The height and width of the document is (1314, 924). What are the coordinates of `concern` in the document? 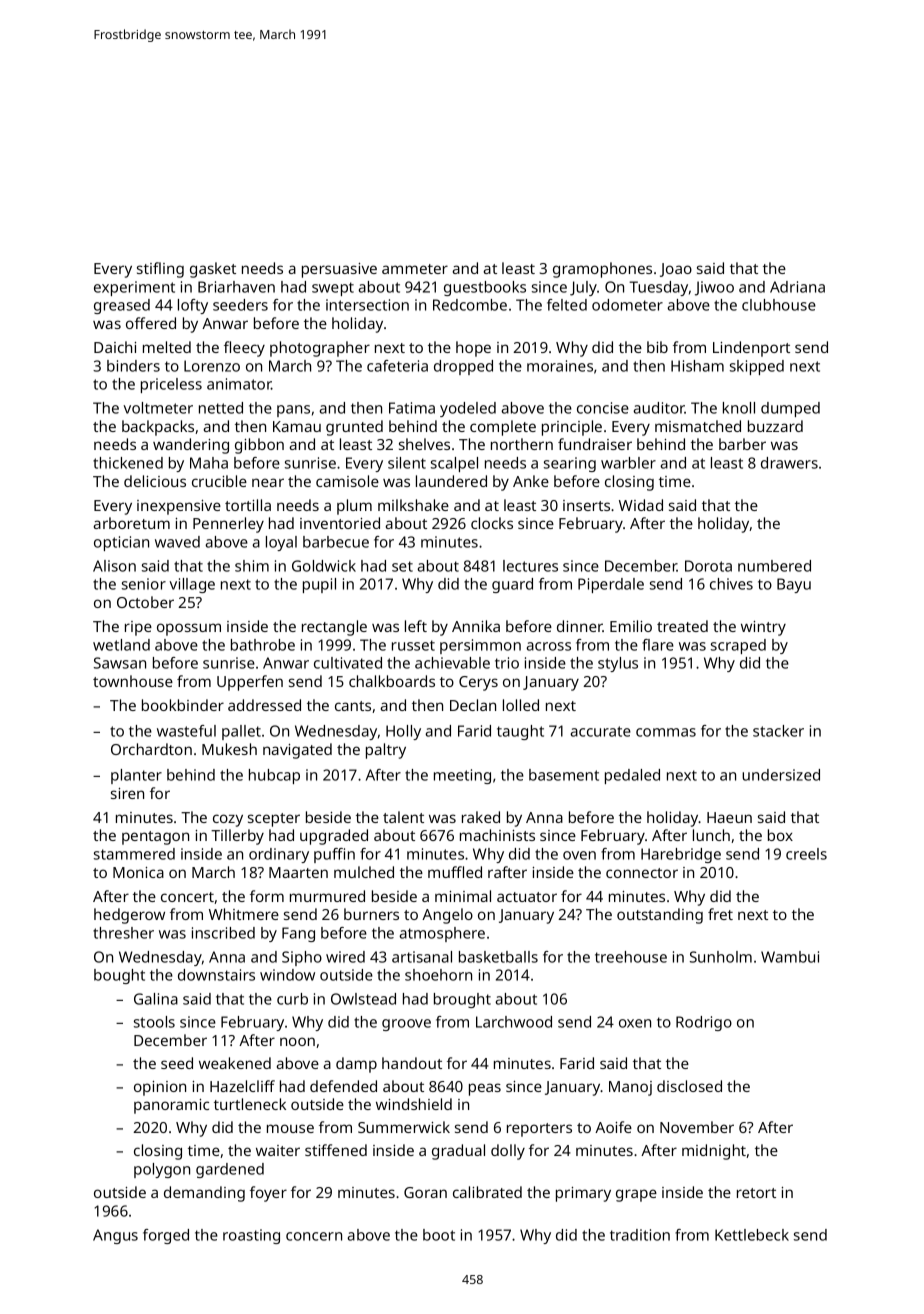 It's located at (314, 1236).
